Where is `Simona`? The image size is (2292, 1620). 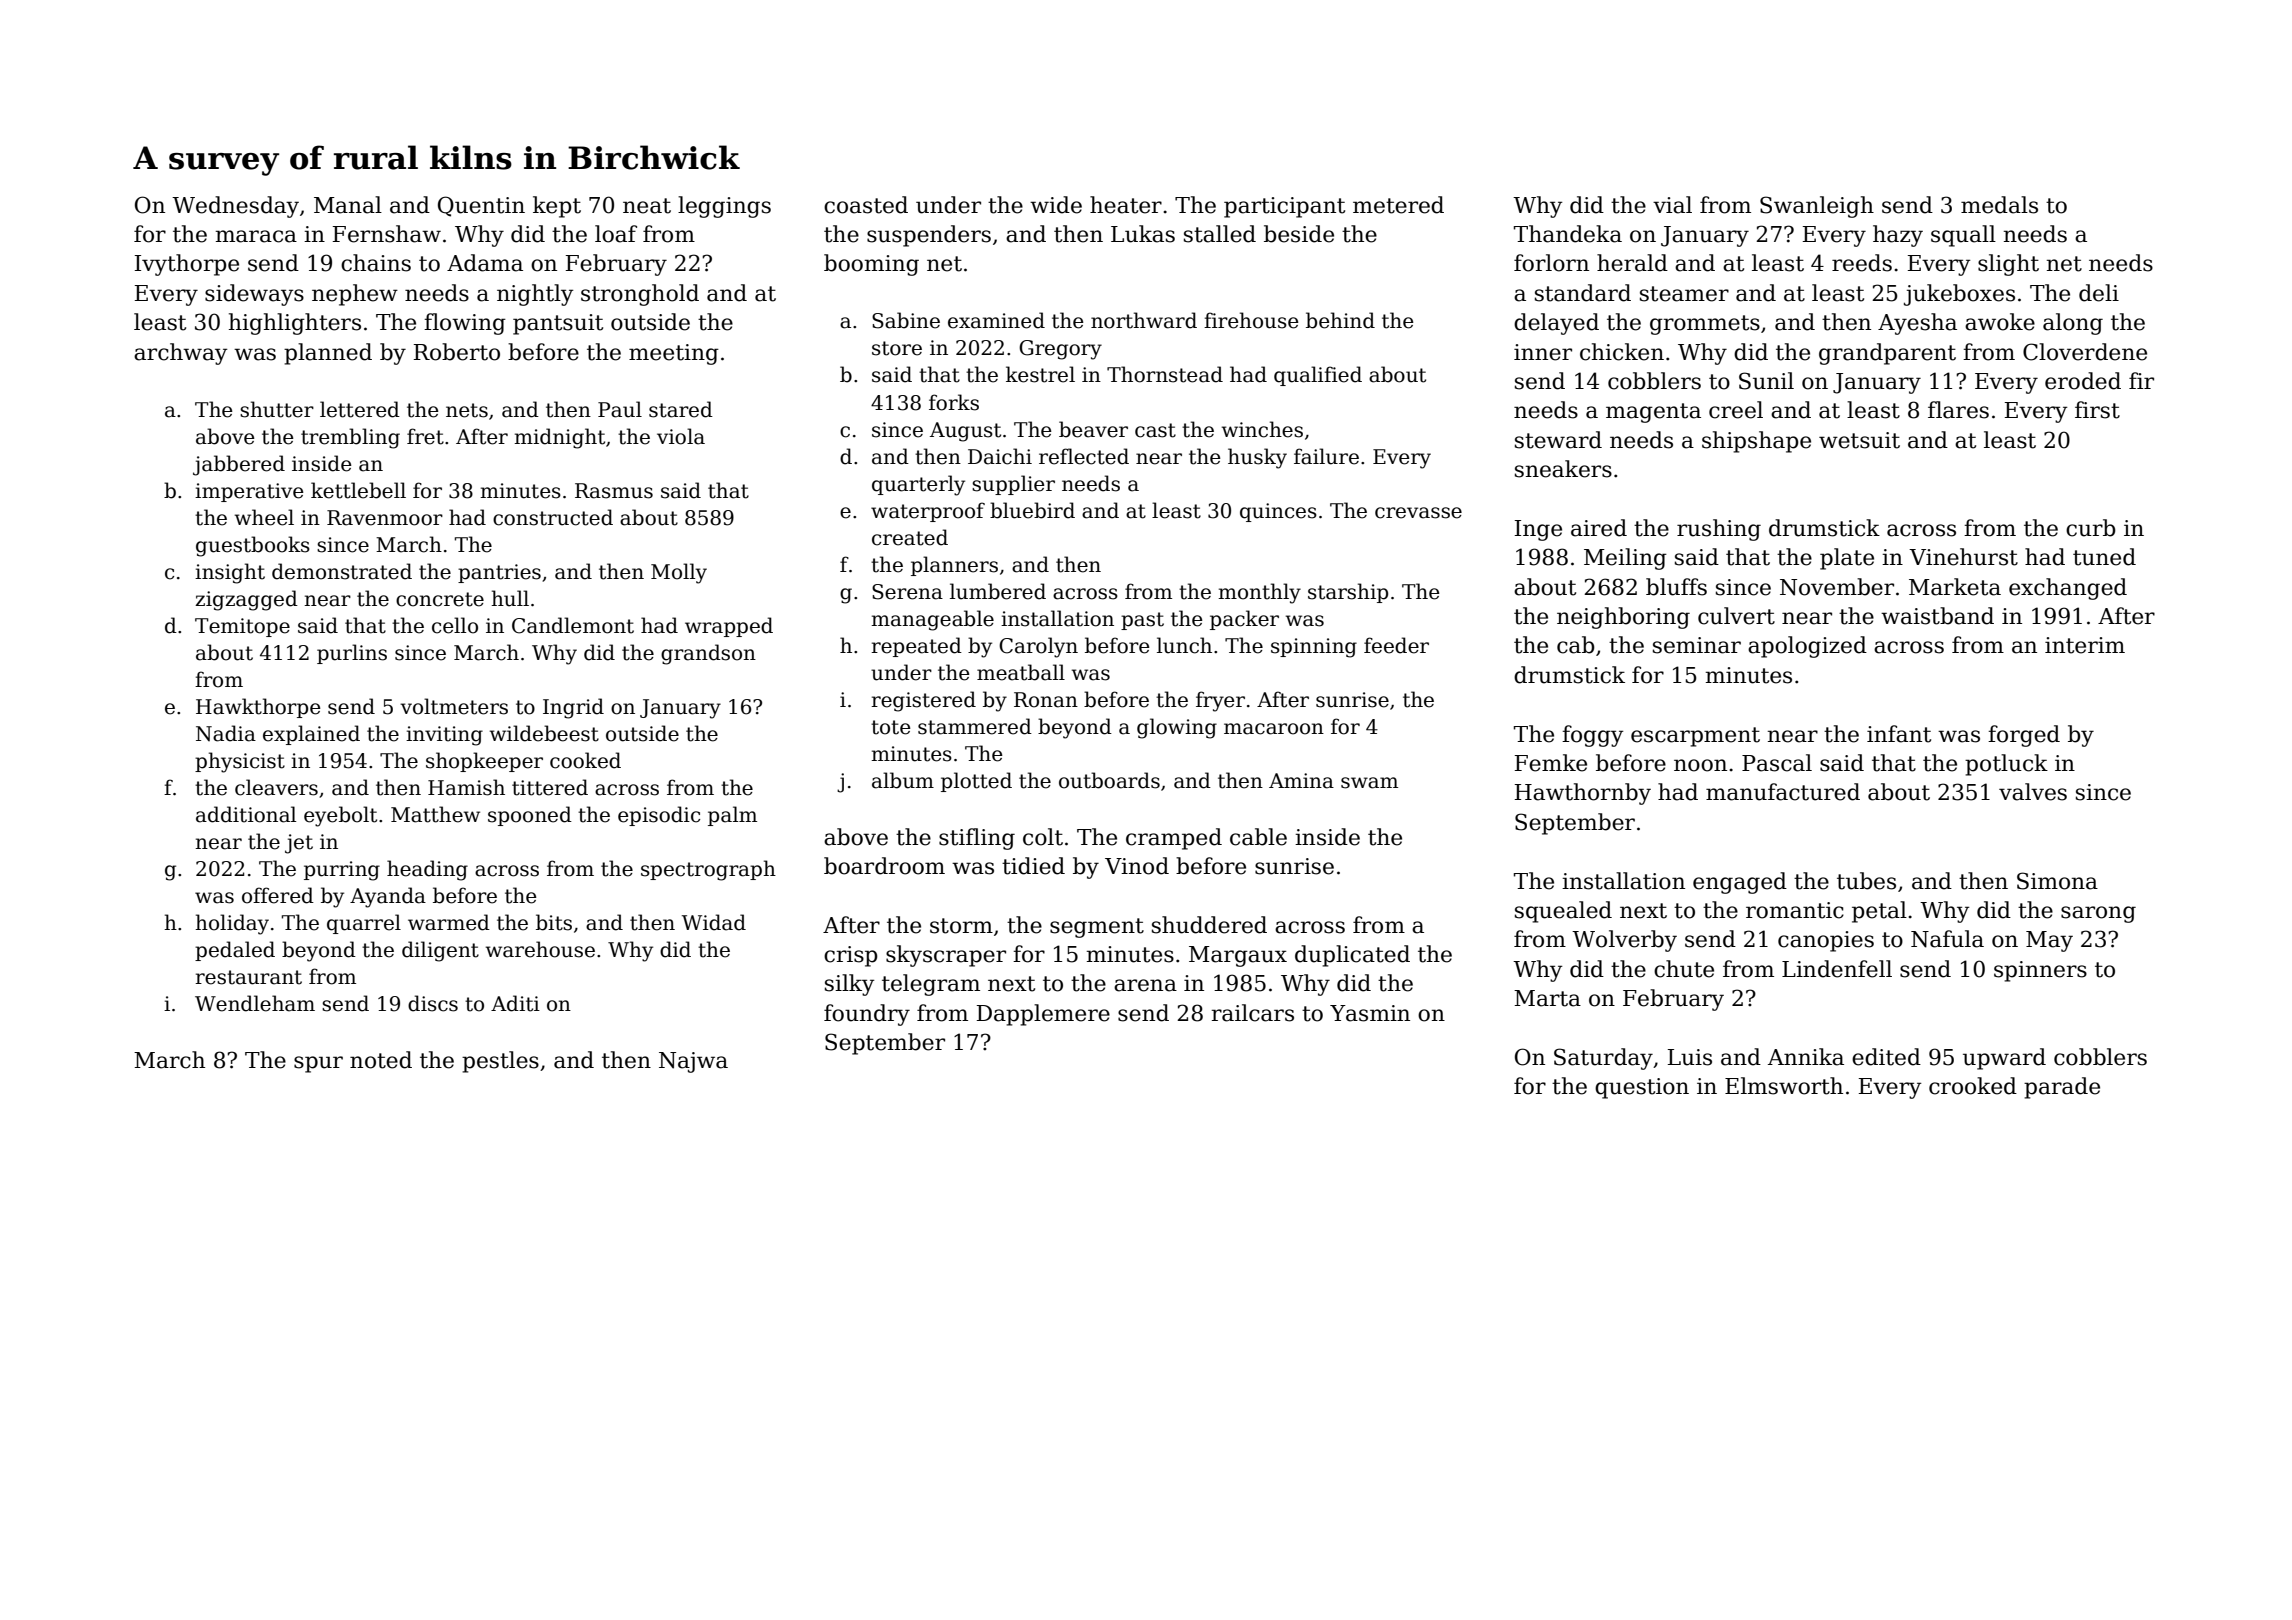
Simona is located at coordinates (2057, 881).
